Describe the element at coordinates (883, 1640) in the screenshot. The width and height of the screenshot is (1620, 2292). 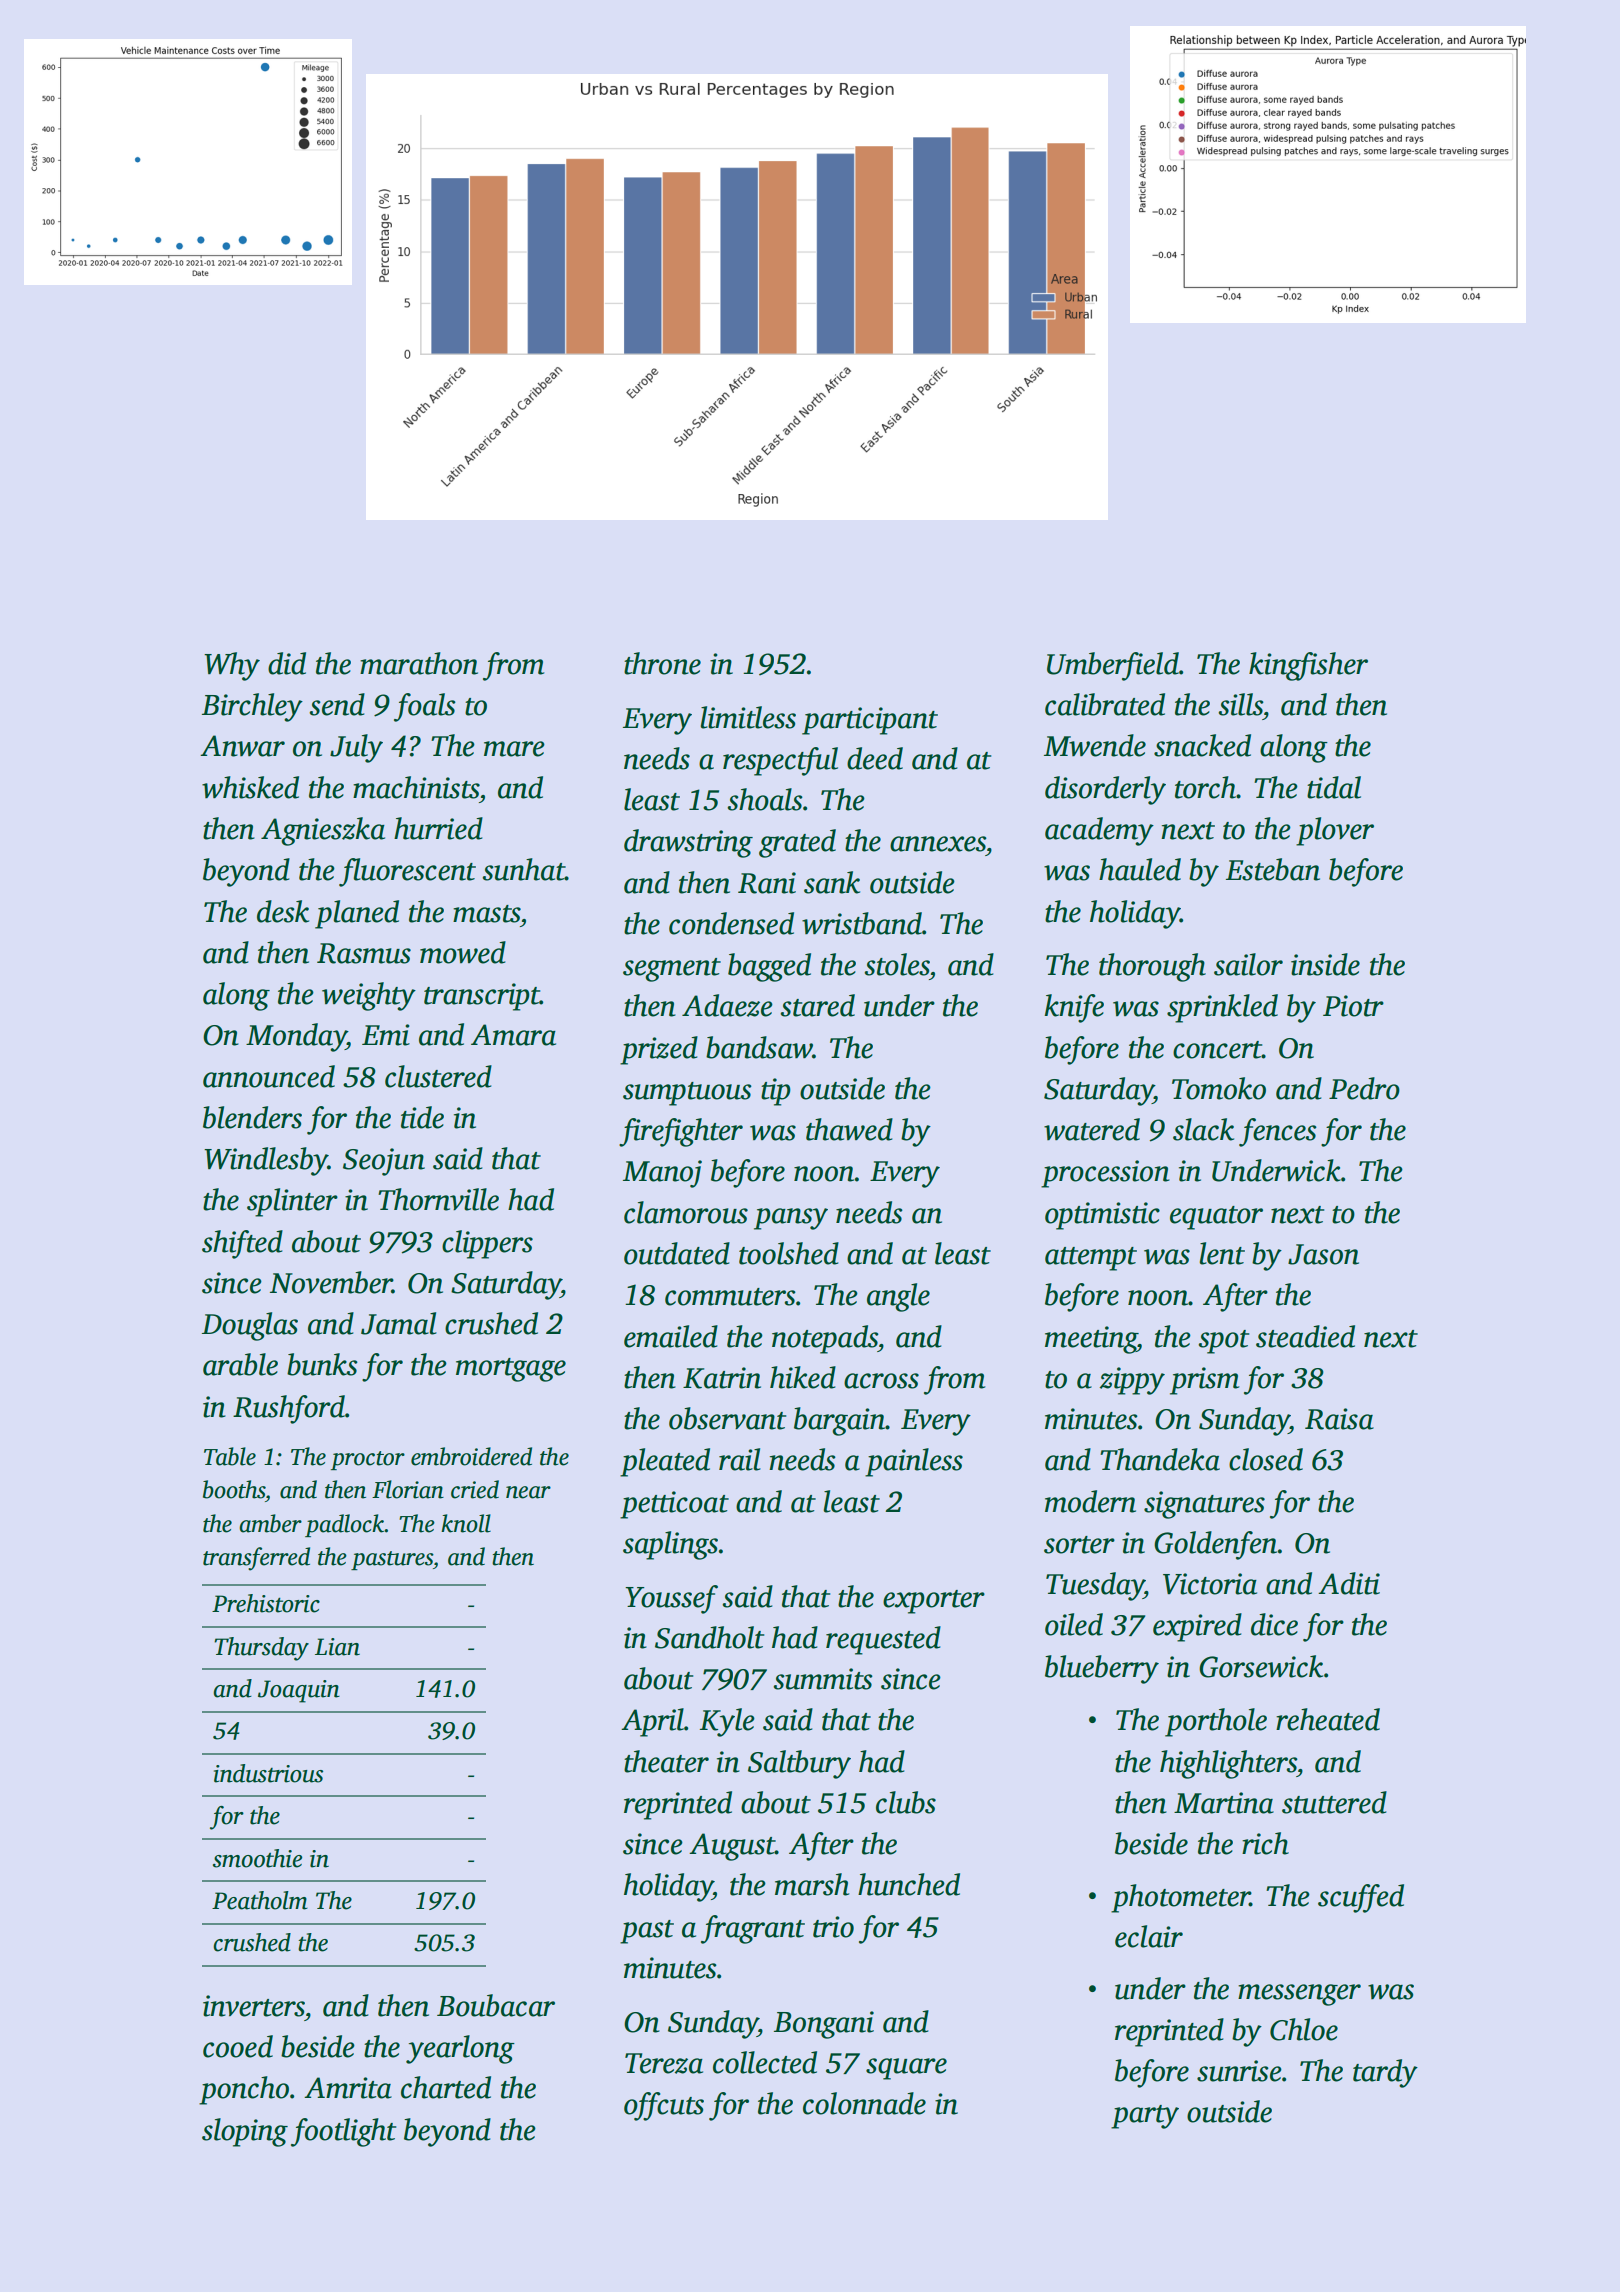
I see `requested` at that location.
